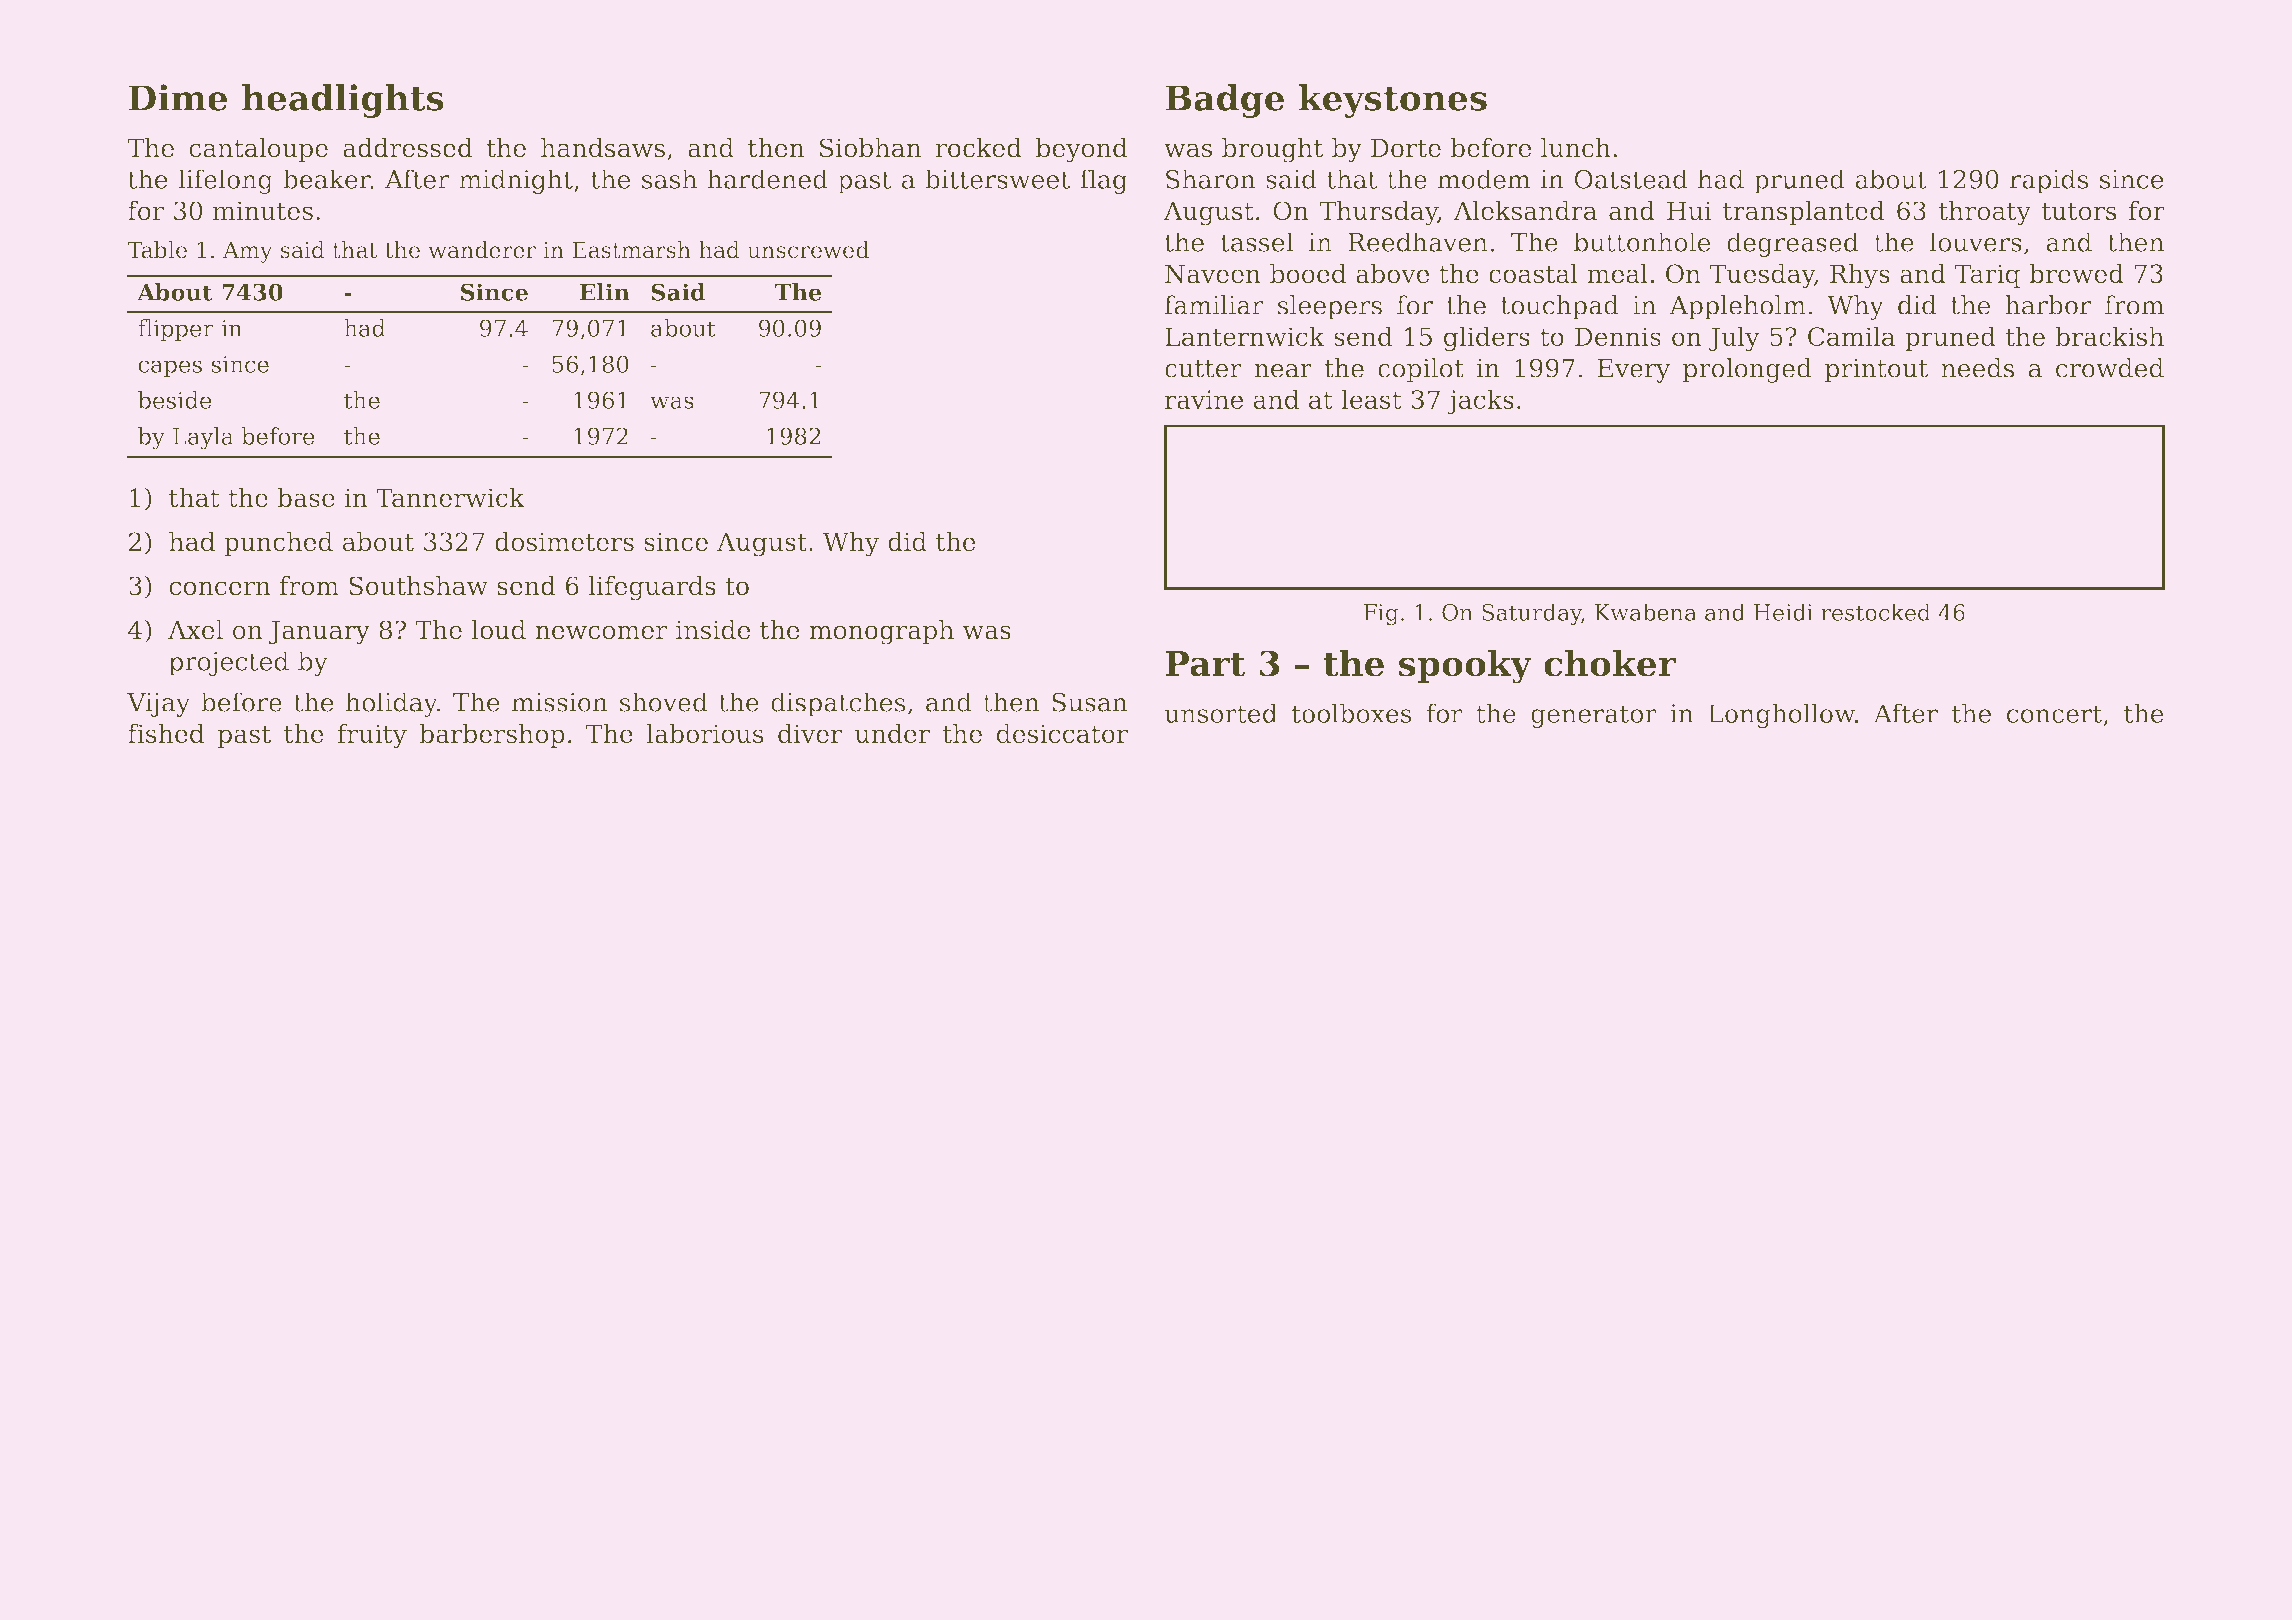 The image size is (2292, 1620). Describe the element at coordinates (652, 588) in the document. I see `lifeguards` at that location.
